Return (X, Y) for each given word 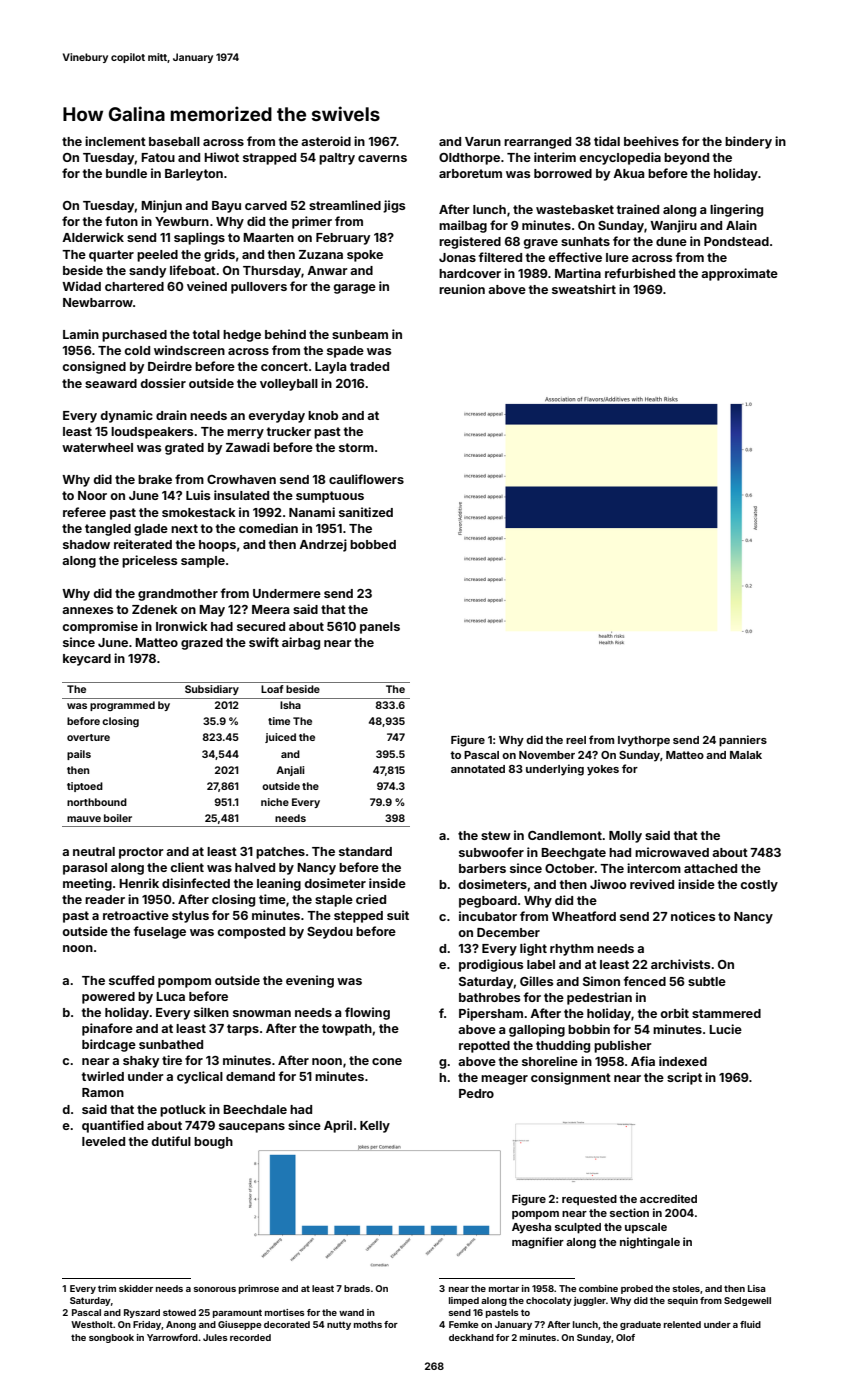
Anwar (327, 270)
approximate (739, 274)
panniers (743, 741)
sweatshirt (584, 289)
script (684, 1078)
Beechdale (255, 1109)
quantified (113, 1126)
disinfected (196, 883)
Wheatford (584, 916)
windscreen (189, 350)
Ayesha (531, 1228)
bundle (126, 173)
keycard (87, 660)
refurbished (640, 273)
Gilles (536, 981)
